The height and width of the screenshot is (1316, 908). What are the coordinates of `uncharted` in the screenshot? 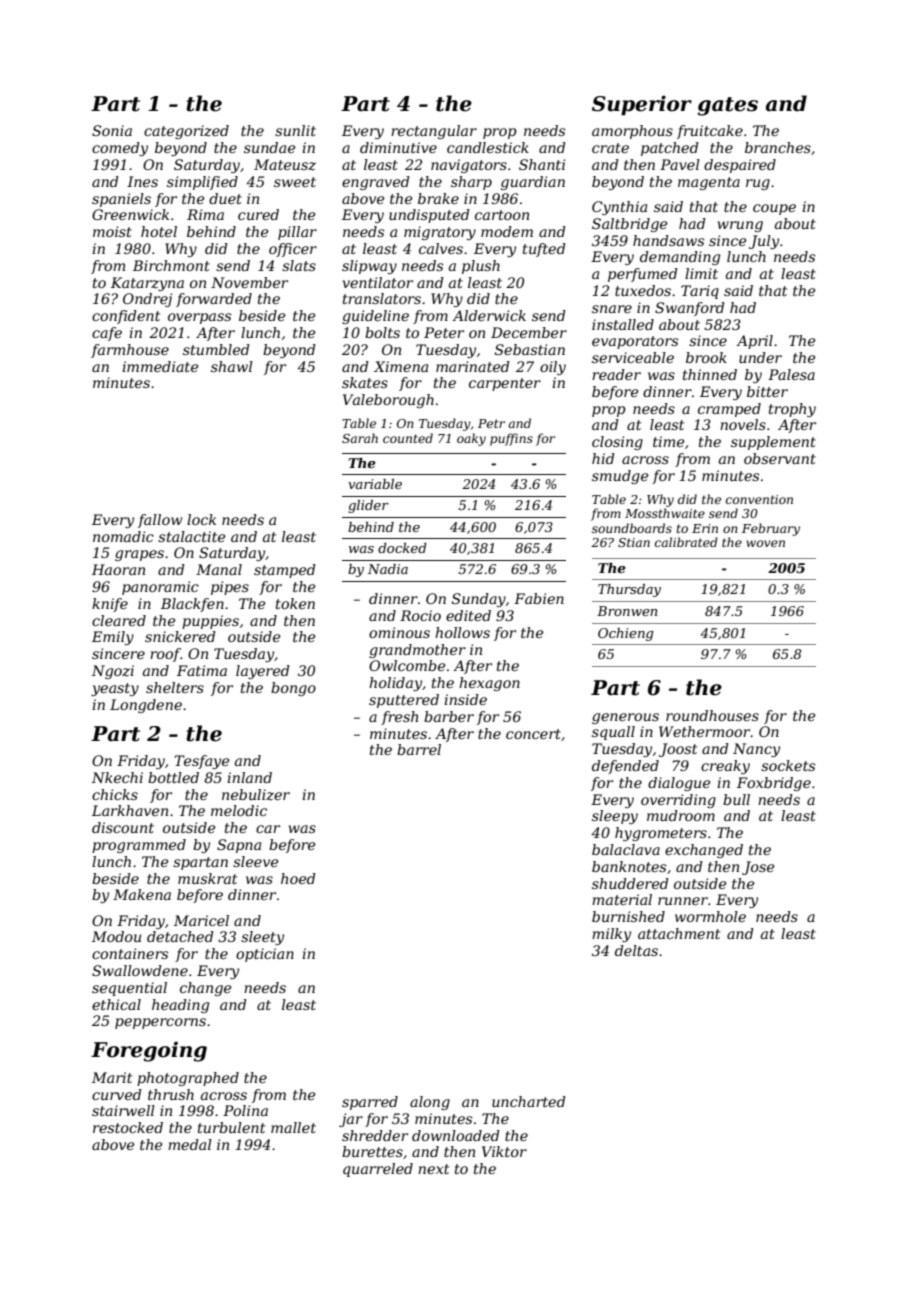 It's located at (529, 1101).
